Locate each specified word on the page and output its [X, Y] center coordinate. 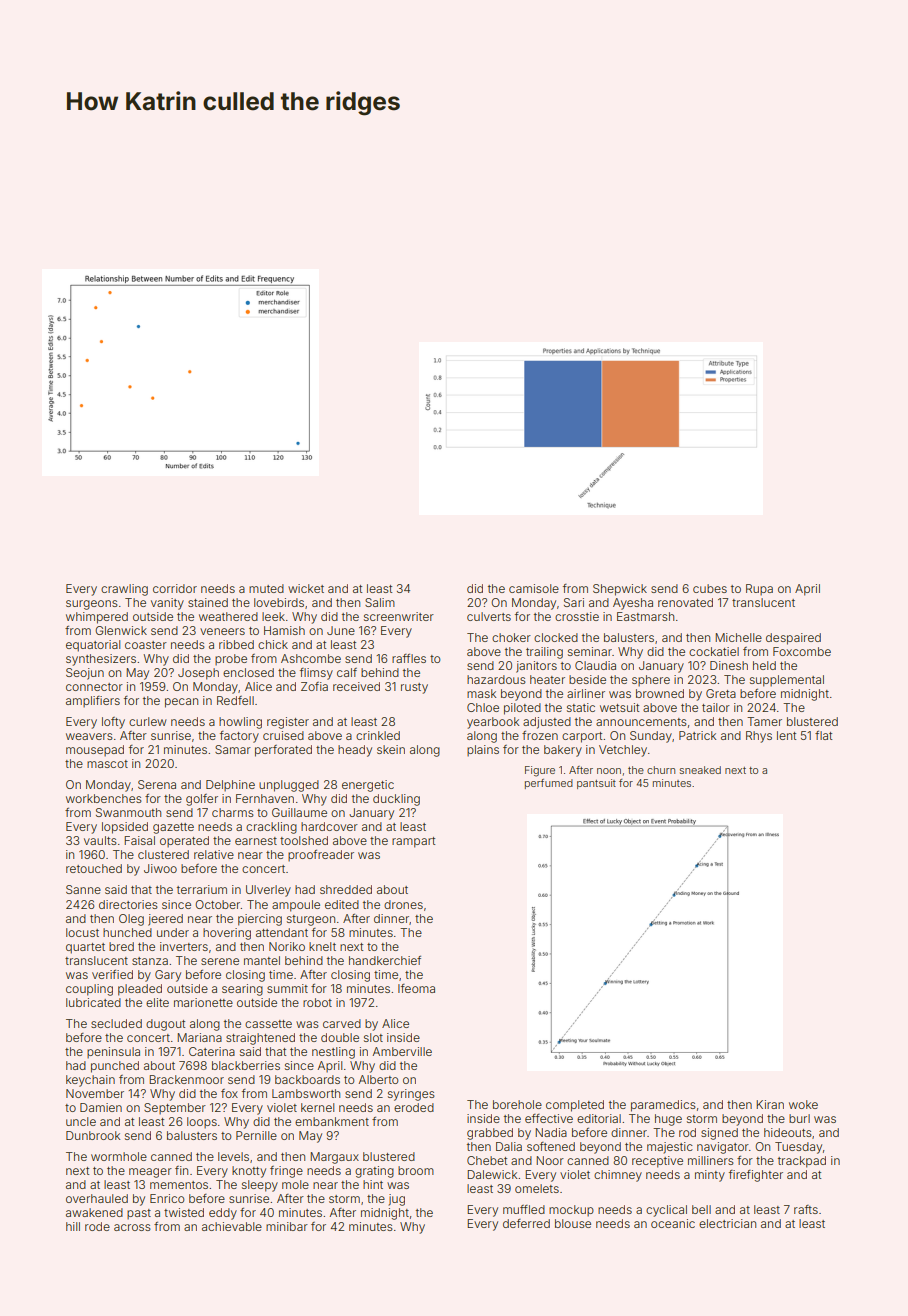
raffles [409, 658]
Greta [721, 693]
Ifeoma [416, 988]
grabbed [490, 1134]
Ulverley [268, 891]
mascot [107, 764]
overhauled [97, 1198]
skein [391, 749]
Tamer [764, 721]
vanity [167, 604]
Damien [101, 1107]
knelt [322, 946]
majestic [670, 1148]
